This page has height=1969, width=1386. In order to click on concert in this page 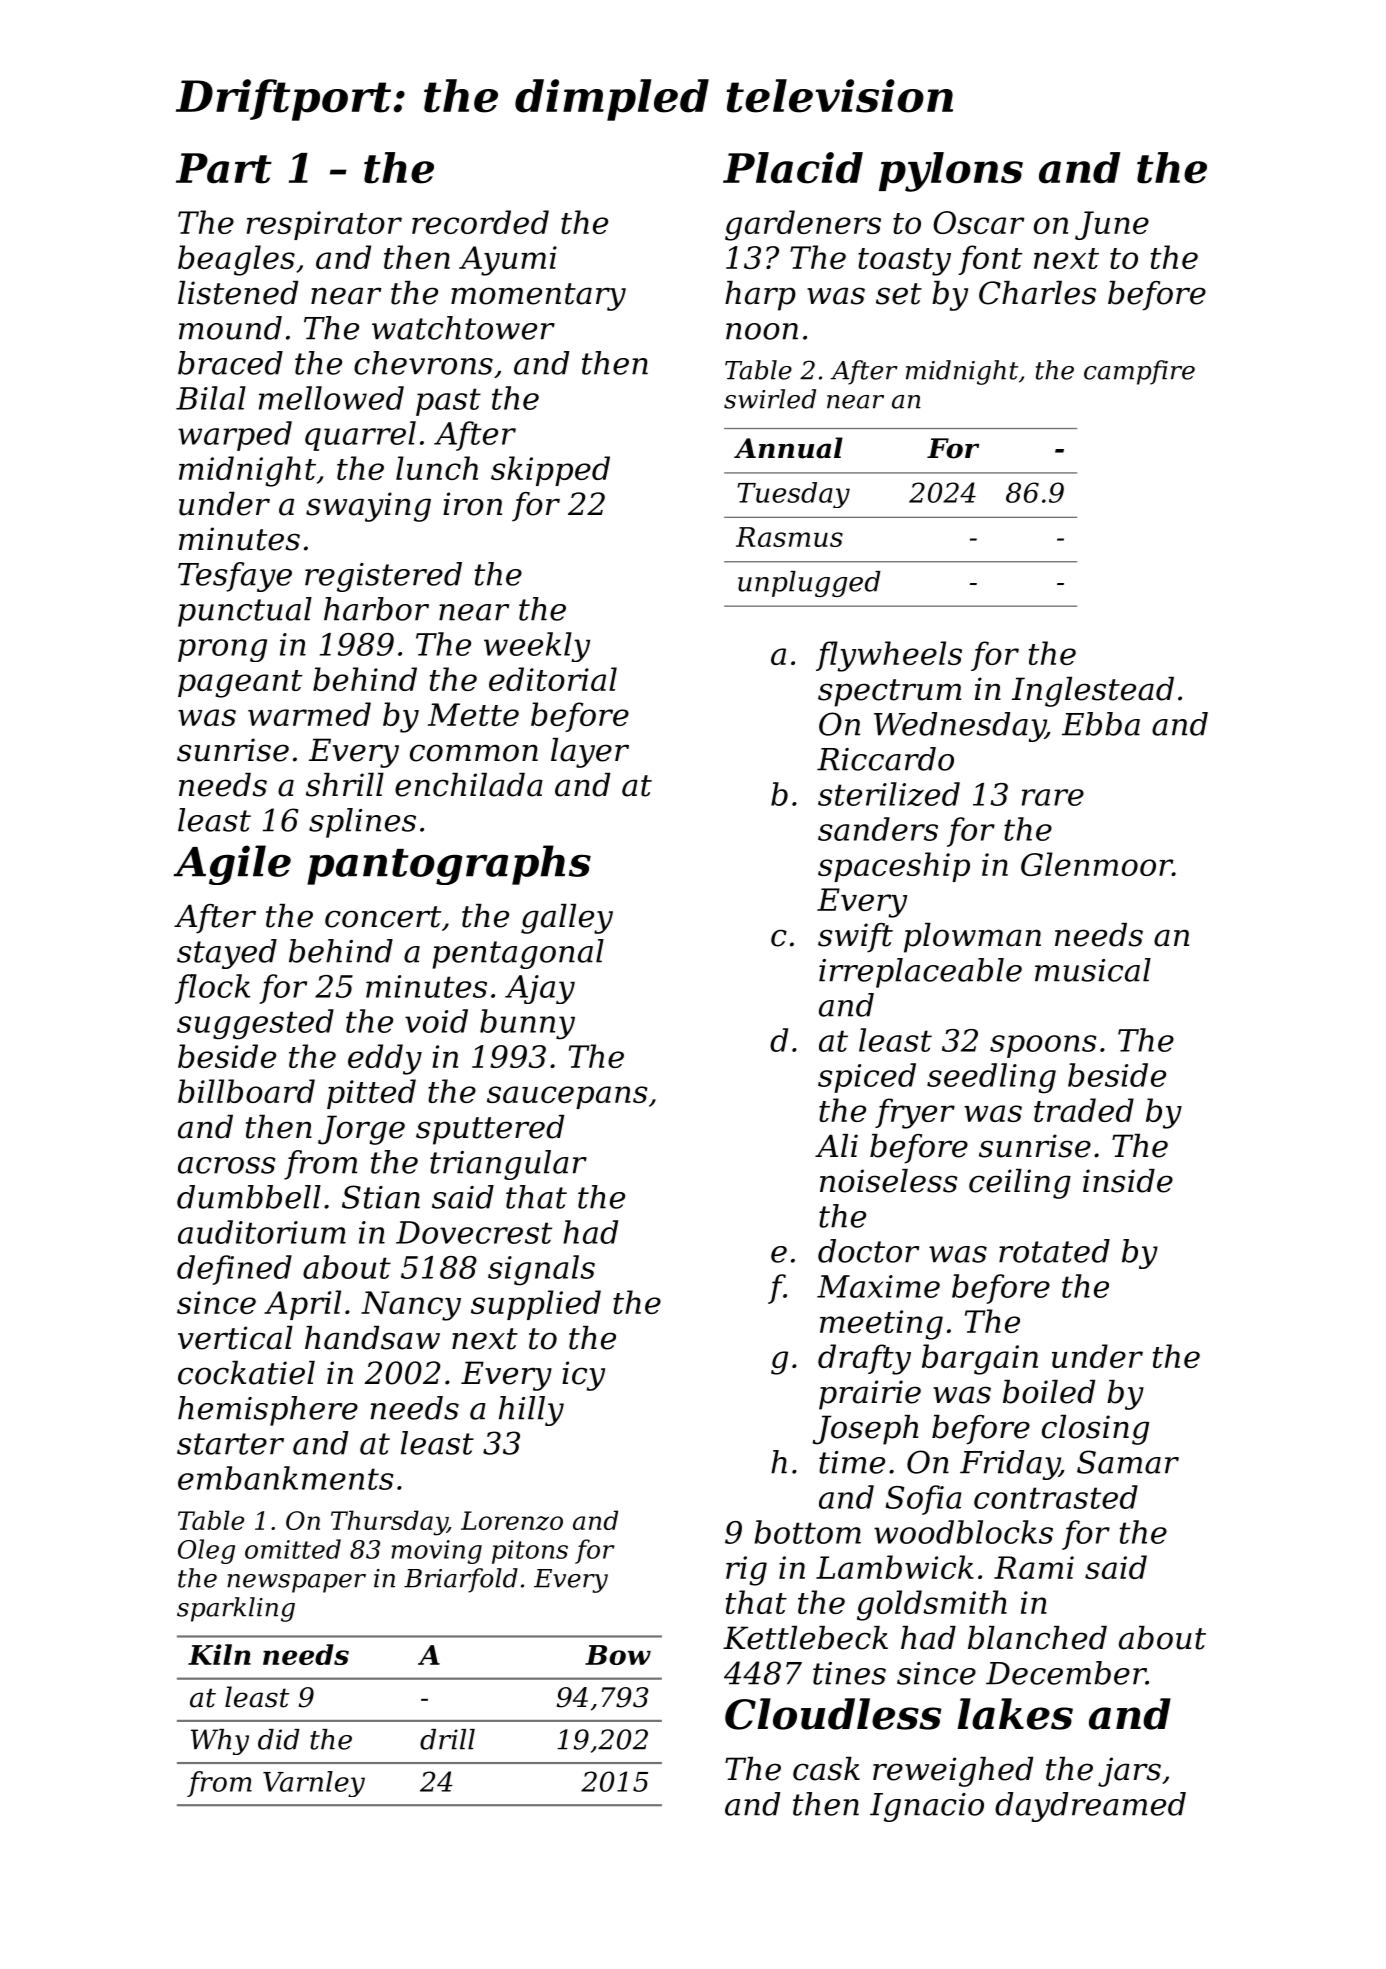, I will do `click(383, 917)`.
